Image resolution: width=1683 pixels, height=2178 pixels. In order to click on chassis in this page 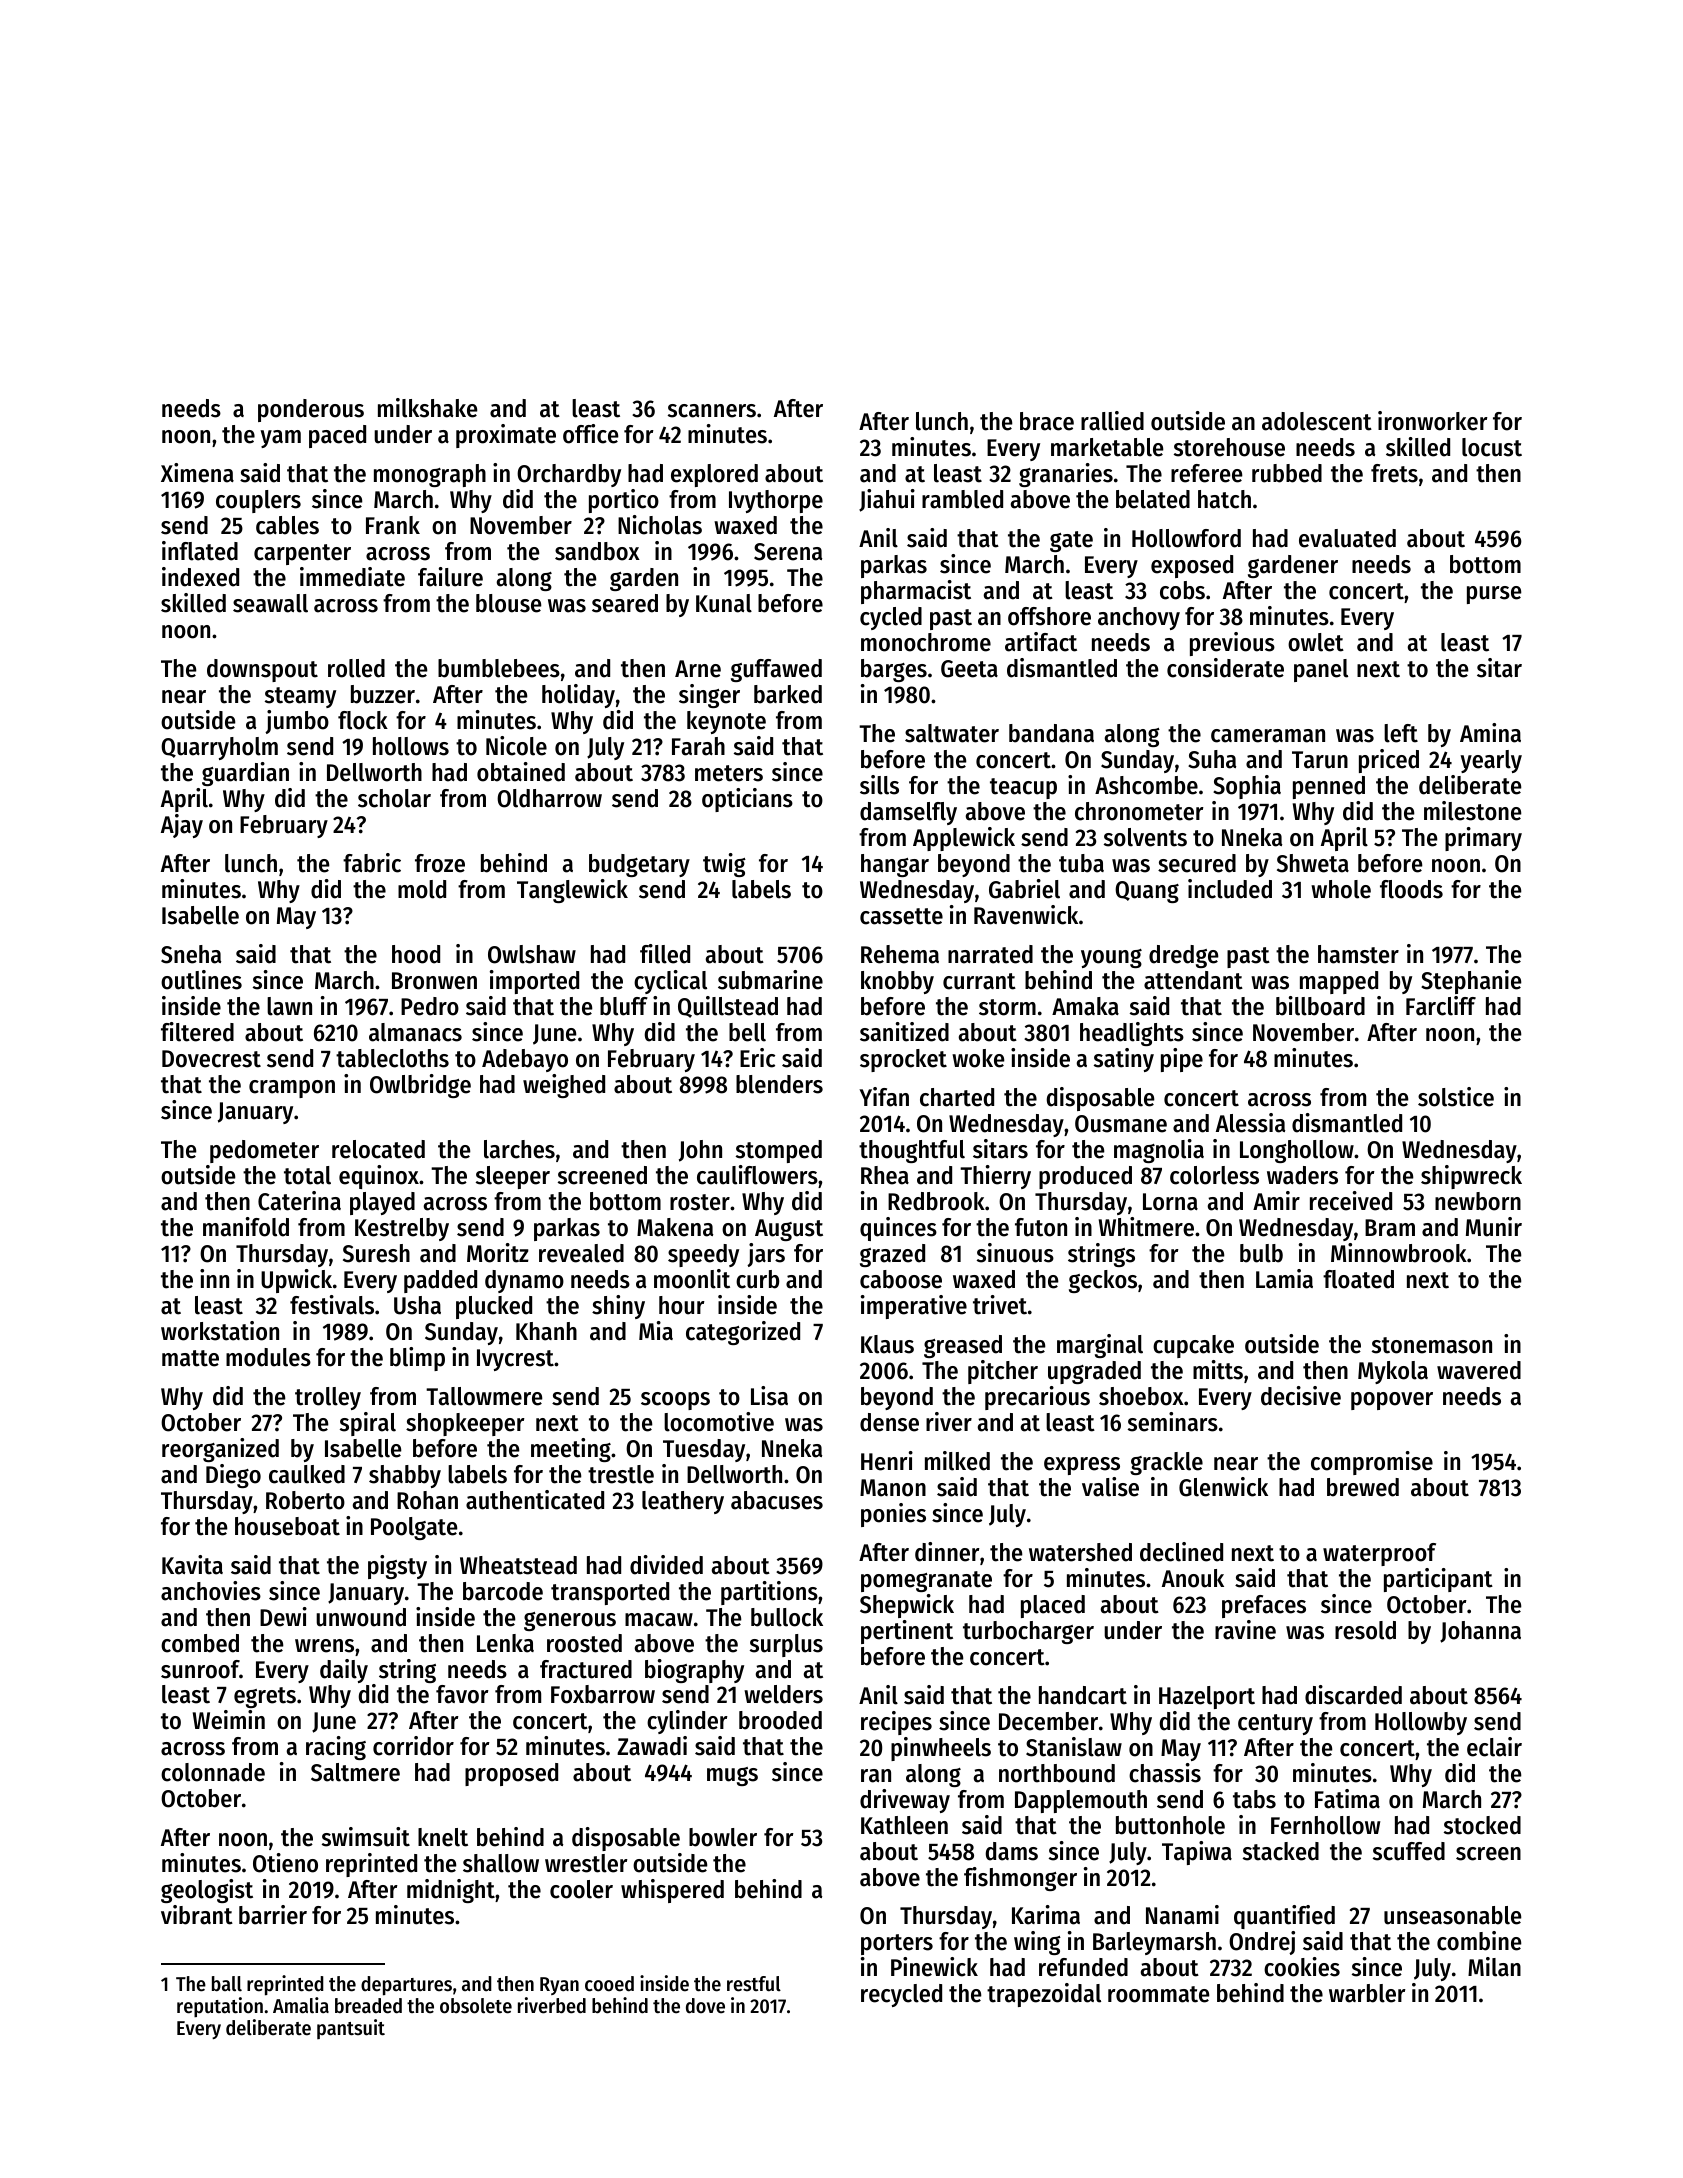, I will do `click(1165, 1773)`.
